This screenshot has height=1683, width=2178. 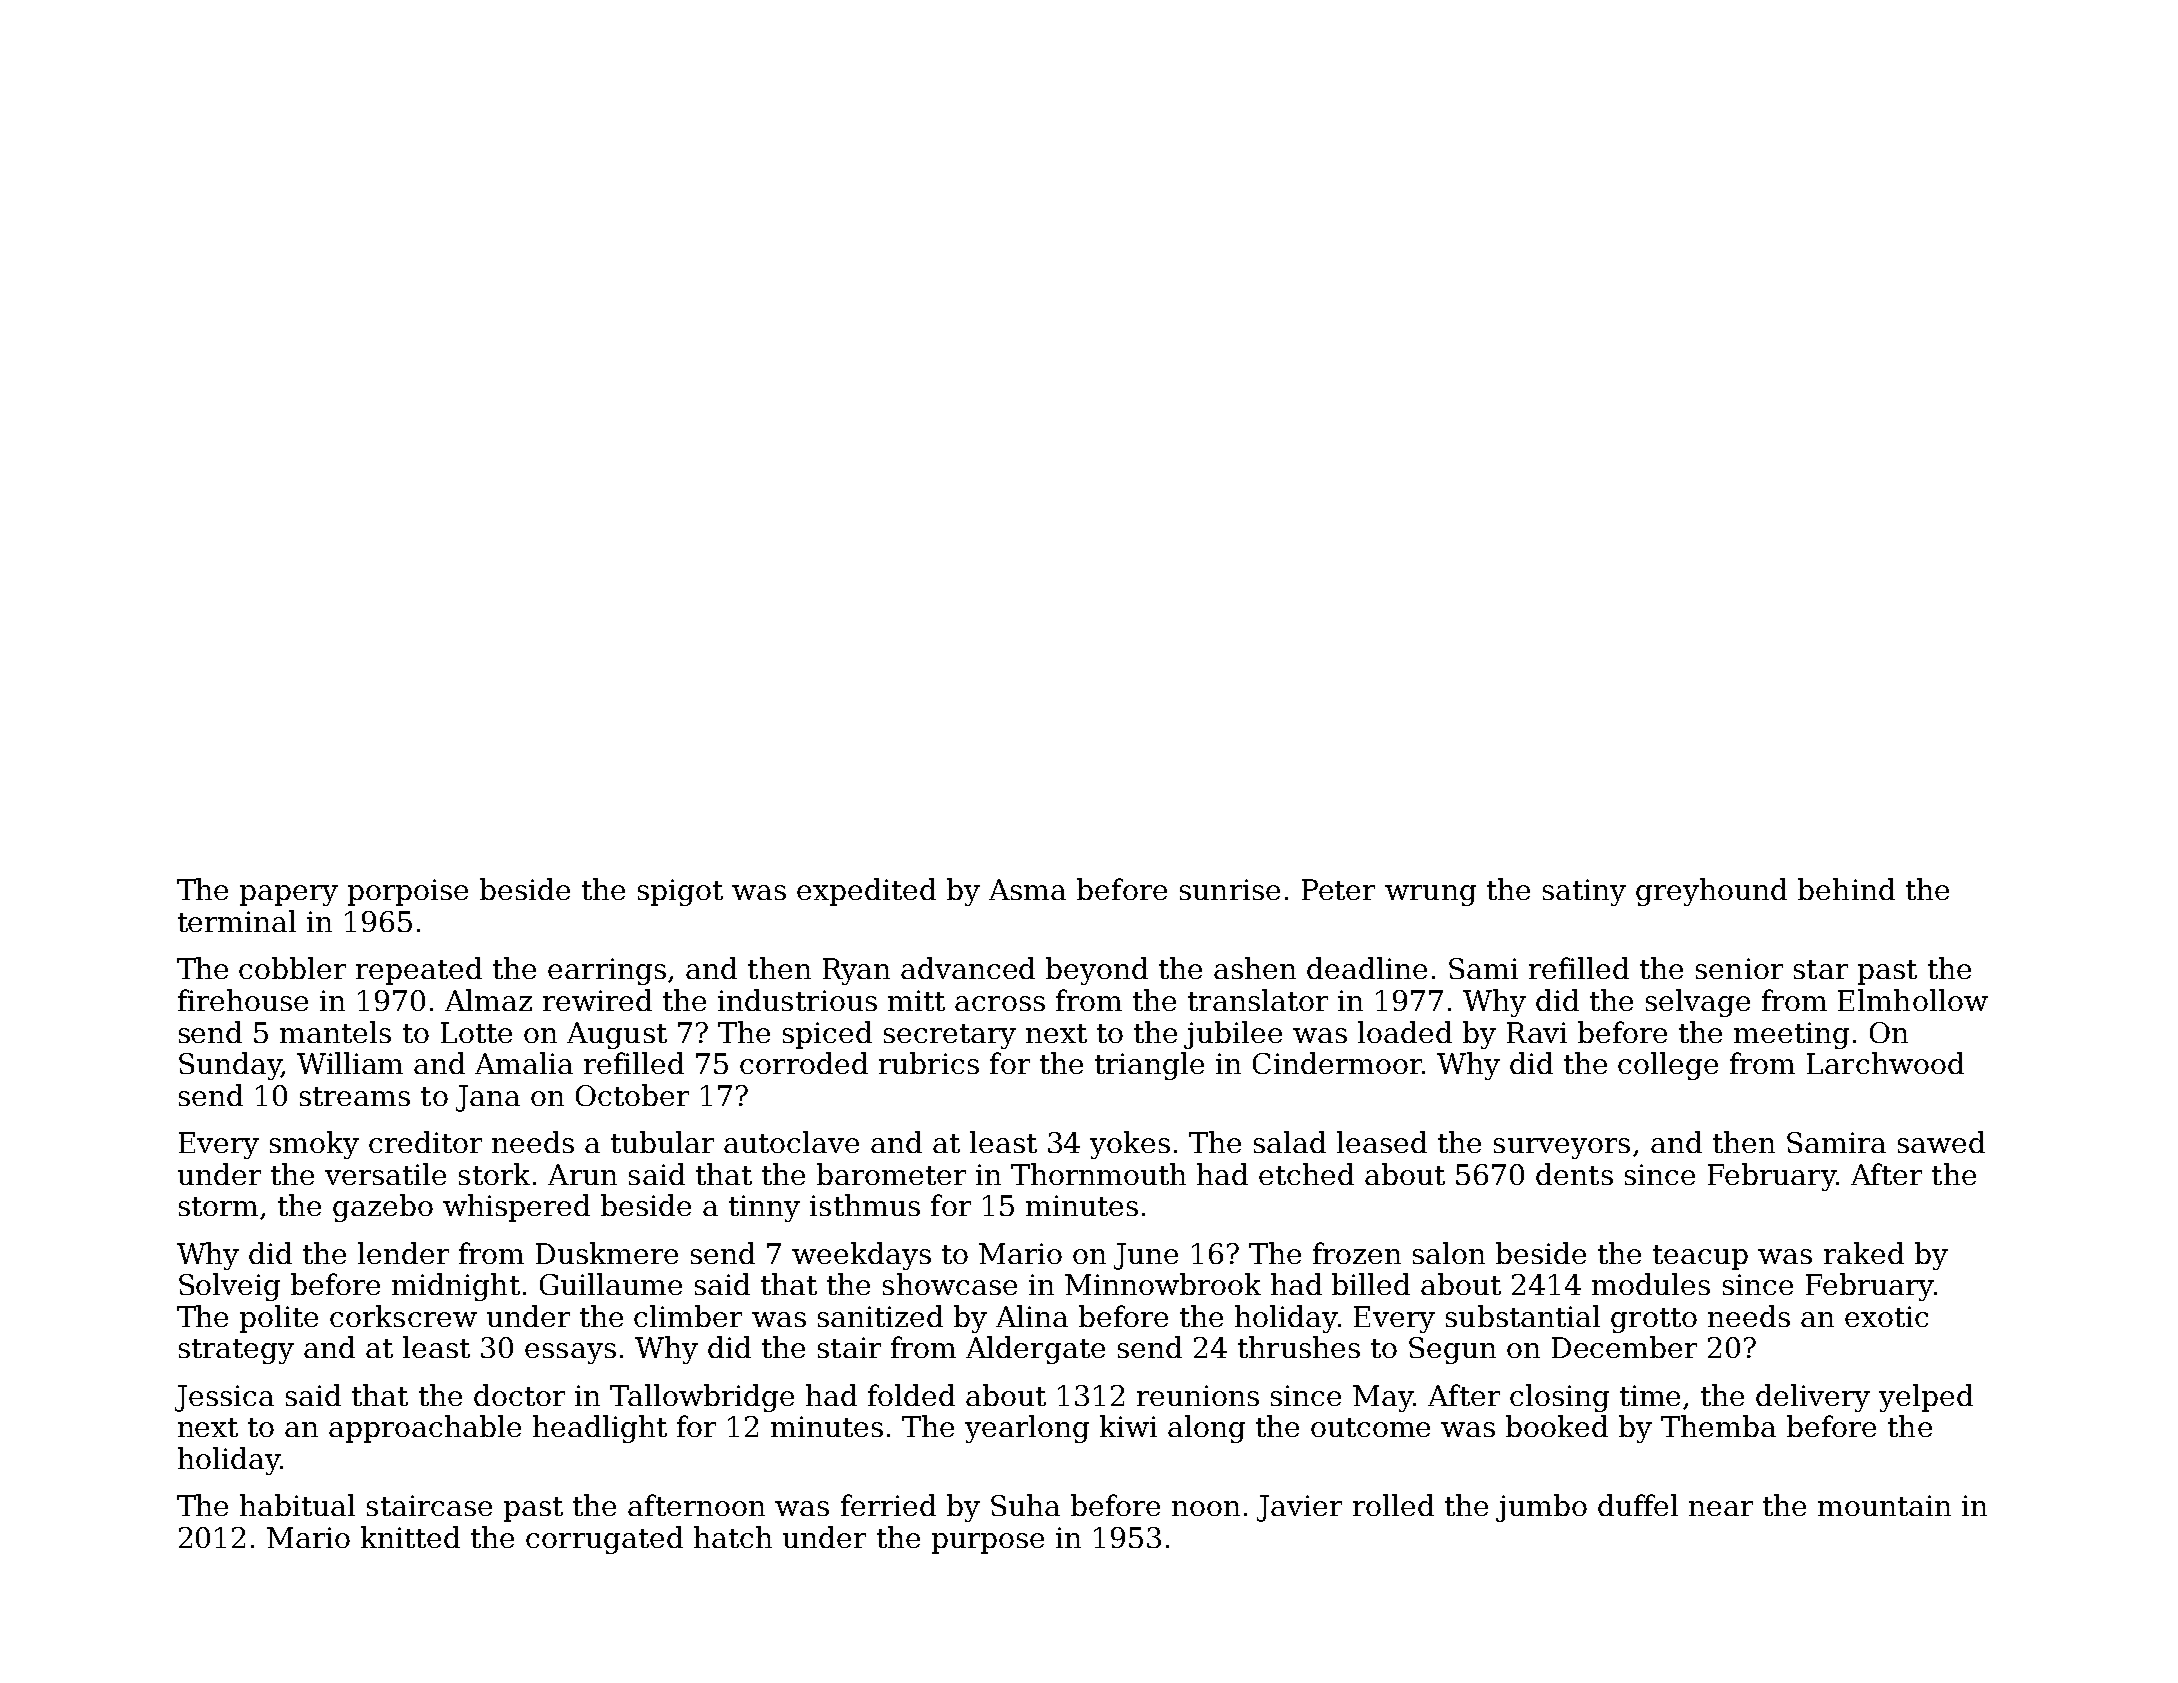 What do you see at coordinates (1739, 968) in the screenshot?
I see `senior` at bounding box center [1739, 968].
